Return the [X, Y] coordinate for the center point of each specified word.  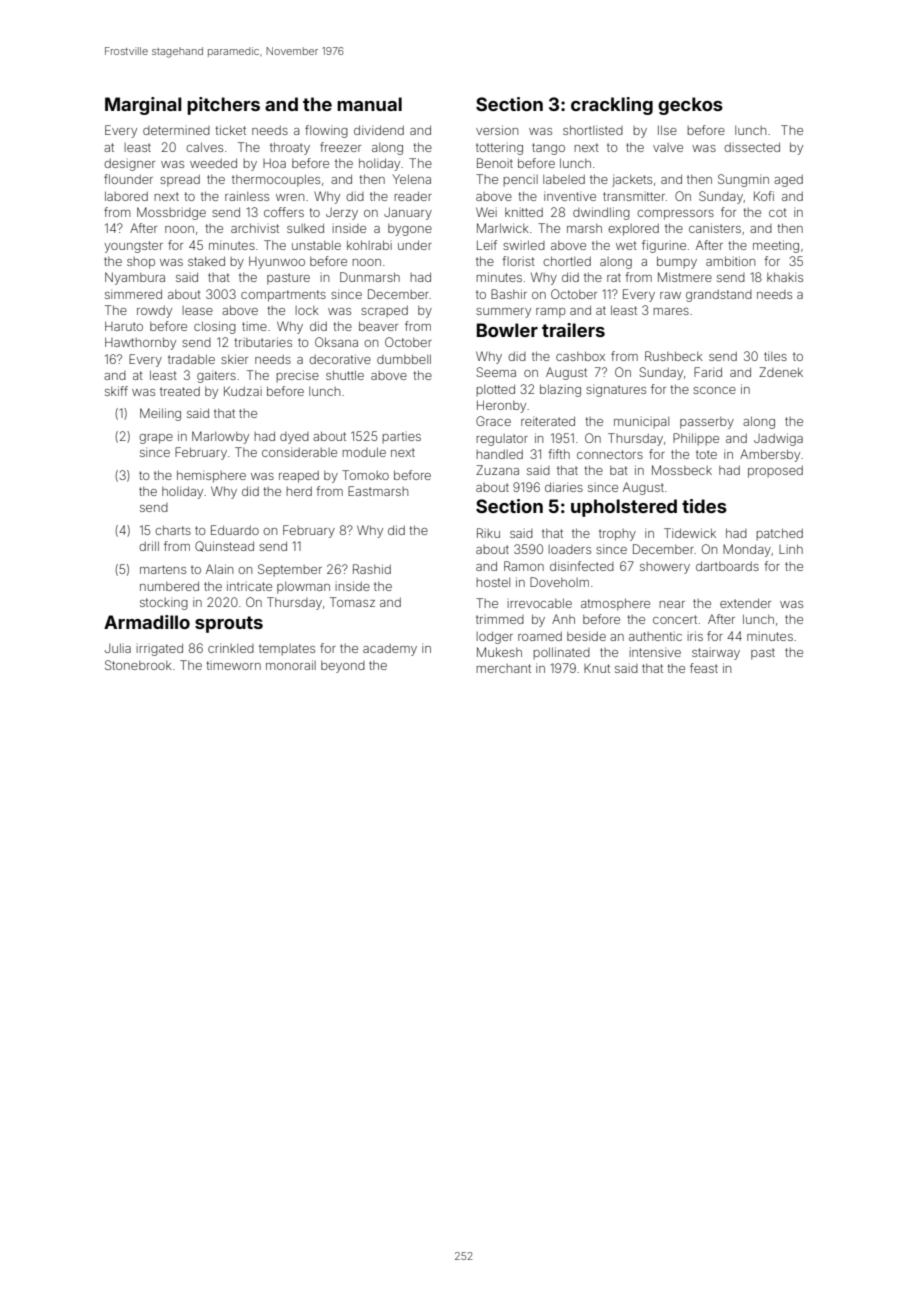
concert [675, 619]
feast [704, 668]
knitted [524, 212]
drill [149, 546]
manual [369, 104]
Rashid [372, 569]
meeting [776, 246]
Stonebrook [138, 665]
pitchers [223, 106]
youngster [133, 247]
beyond [343, 667]
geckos [690, 106]
